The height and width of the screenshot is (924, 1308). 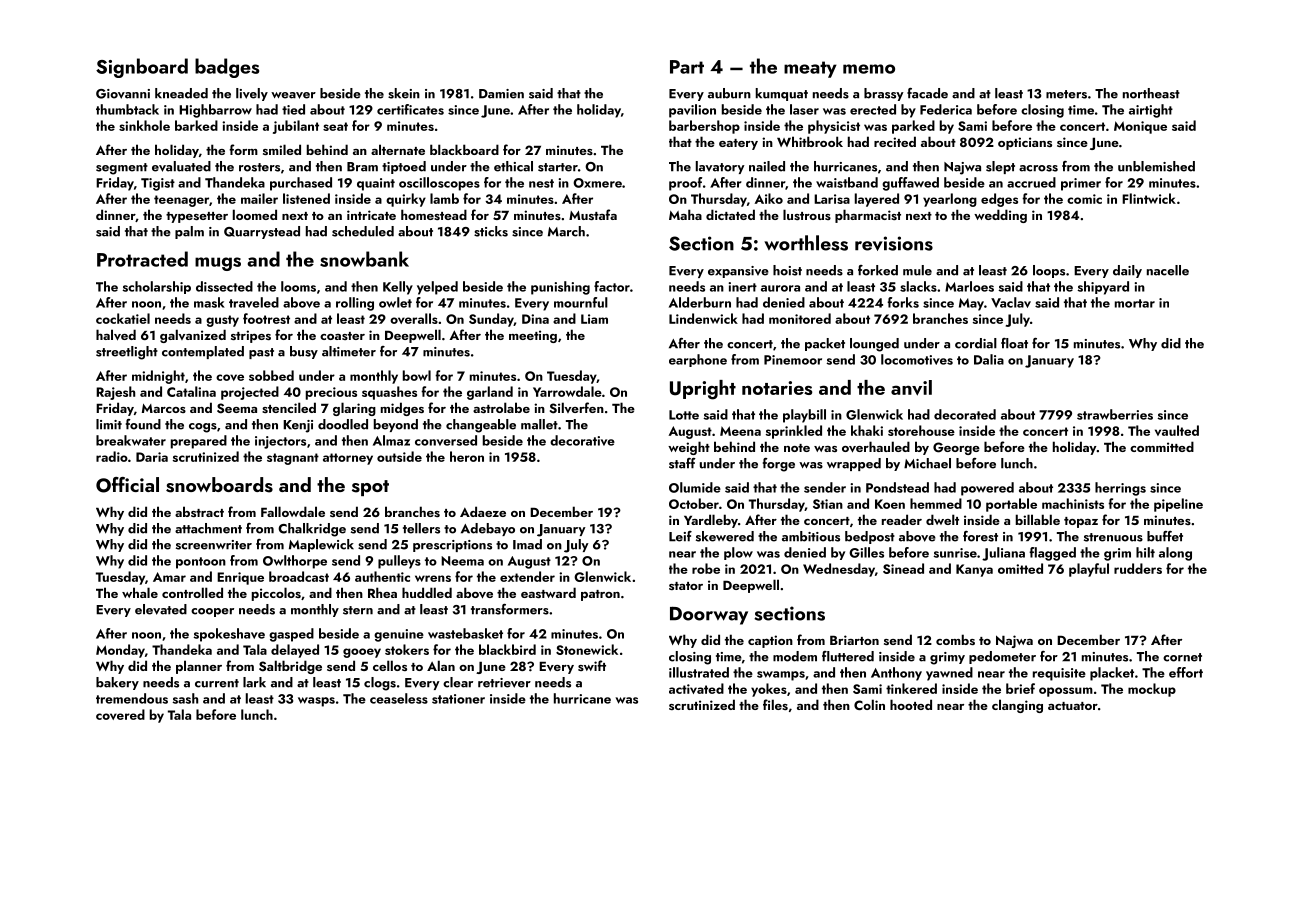 What do you see at coordinates (501, 94) in the screenshot?
I see `Damien` at bounding box center [501, 94].
